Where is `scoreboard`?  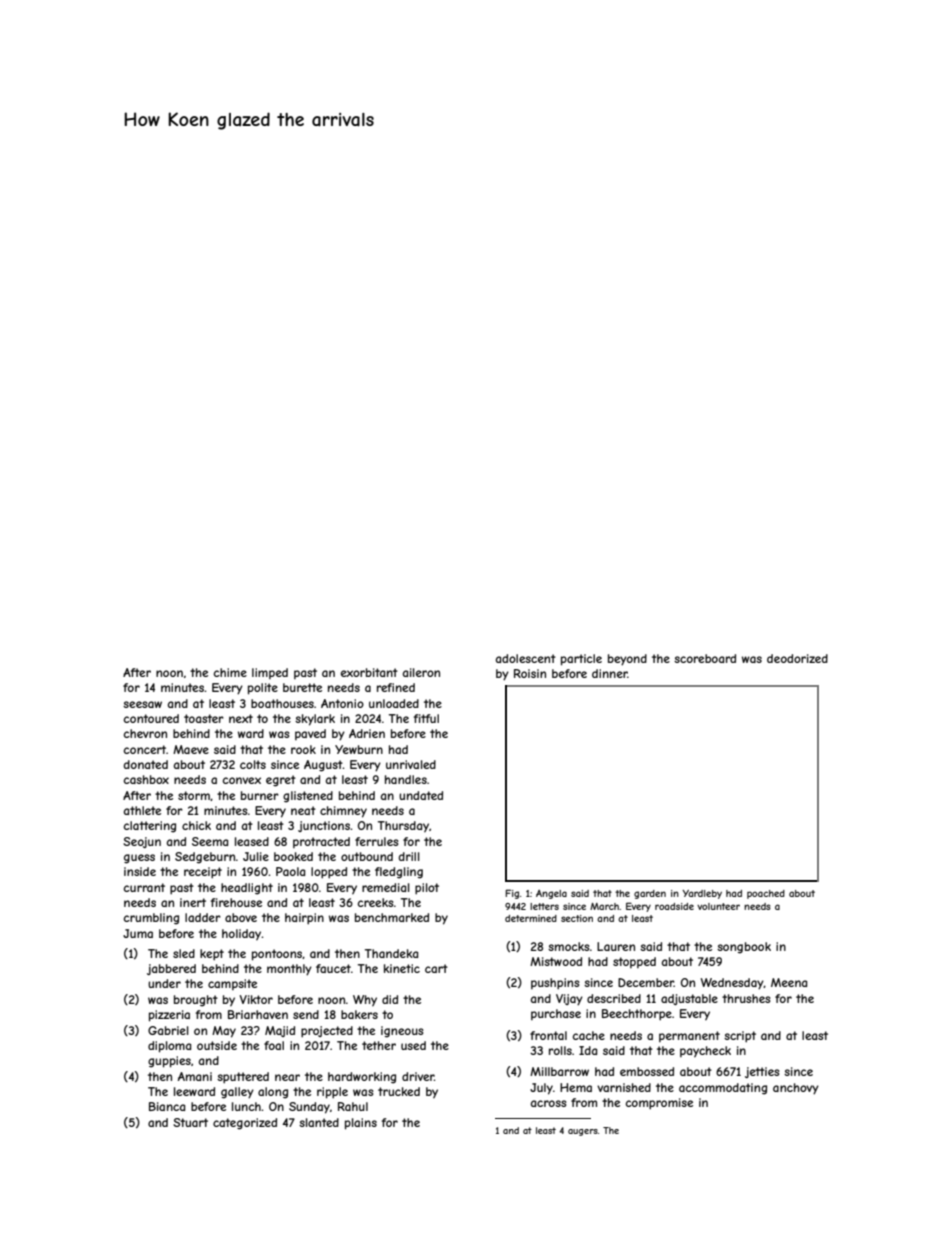 scoreboard is located at coordinates (705, 658).
